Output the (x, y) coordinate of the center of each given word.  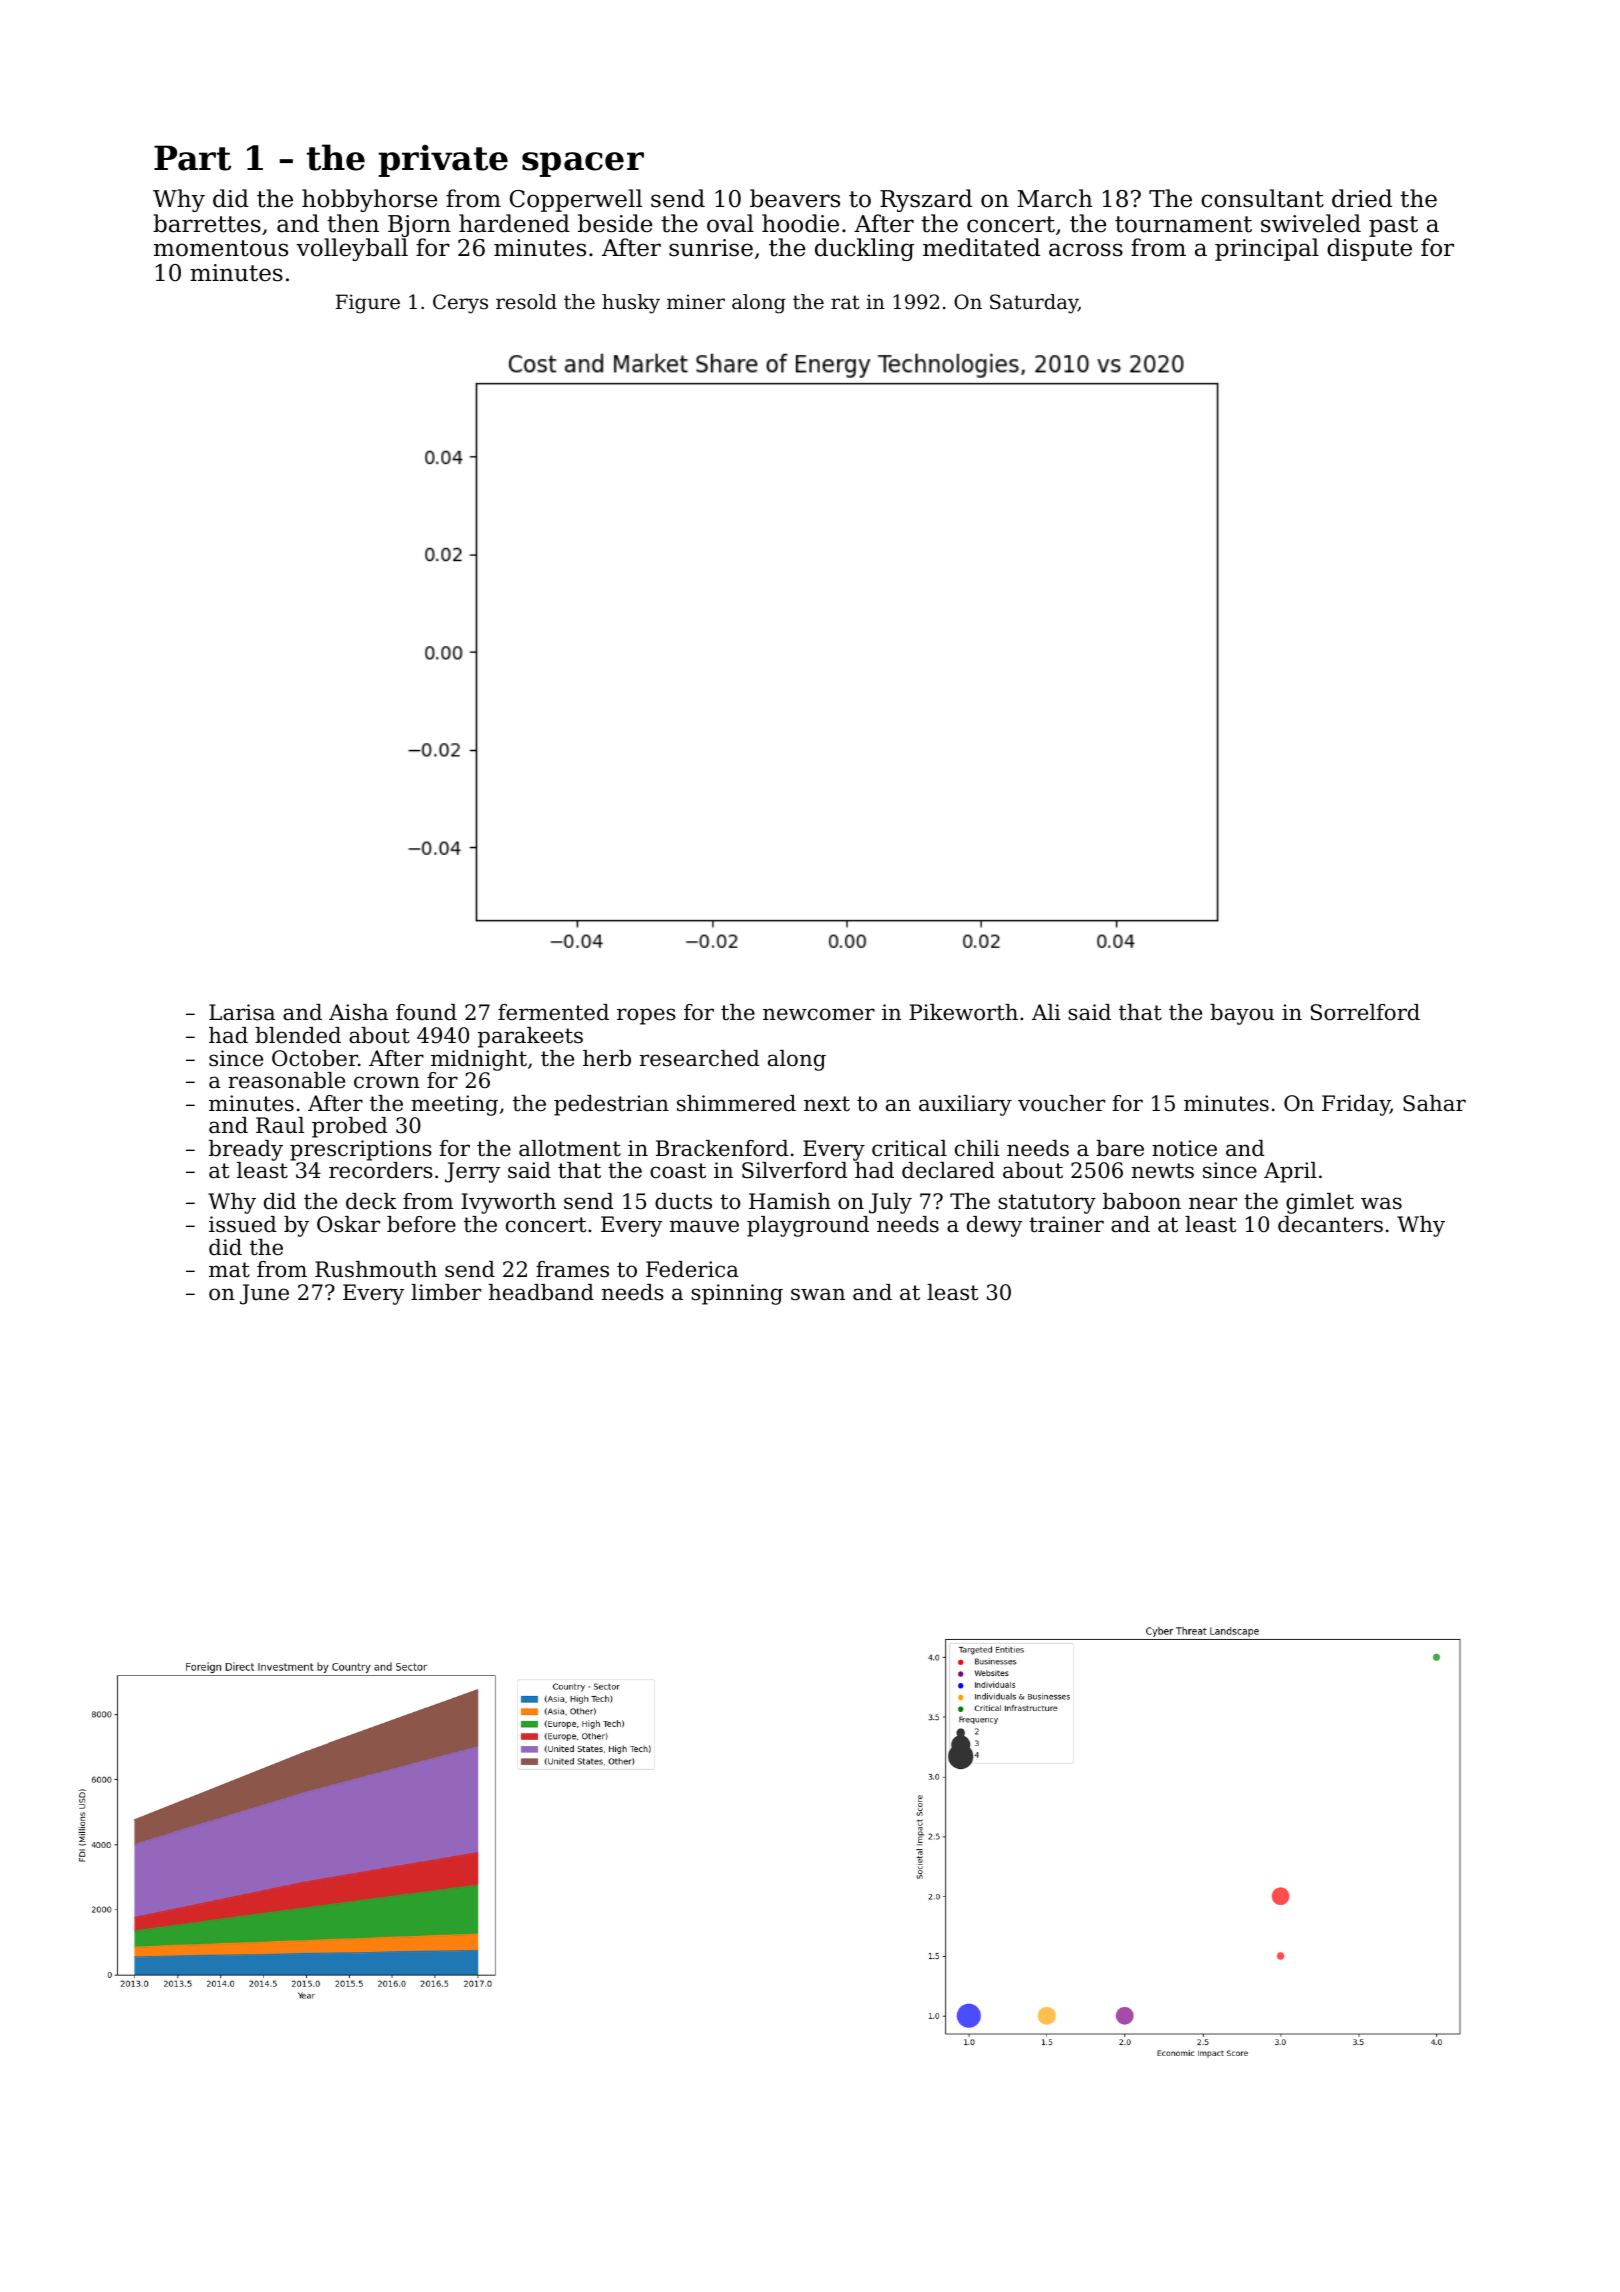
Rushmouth (376, 1269)
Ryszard (926, 200)
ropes (646, 1016)
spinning (737, 1294)
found (426, 1012)
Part (192, 158)
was (1381, 1203)
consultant (1262, 198)
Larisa (242, 1012)
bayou (1242, 1014)
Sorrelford (1365, 1012)
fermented (553, 1012)
